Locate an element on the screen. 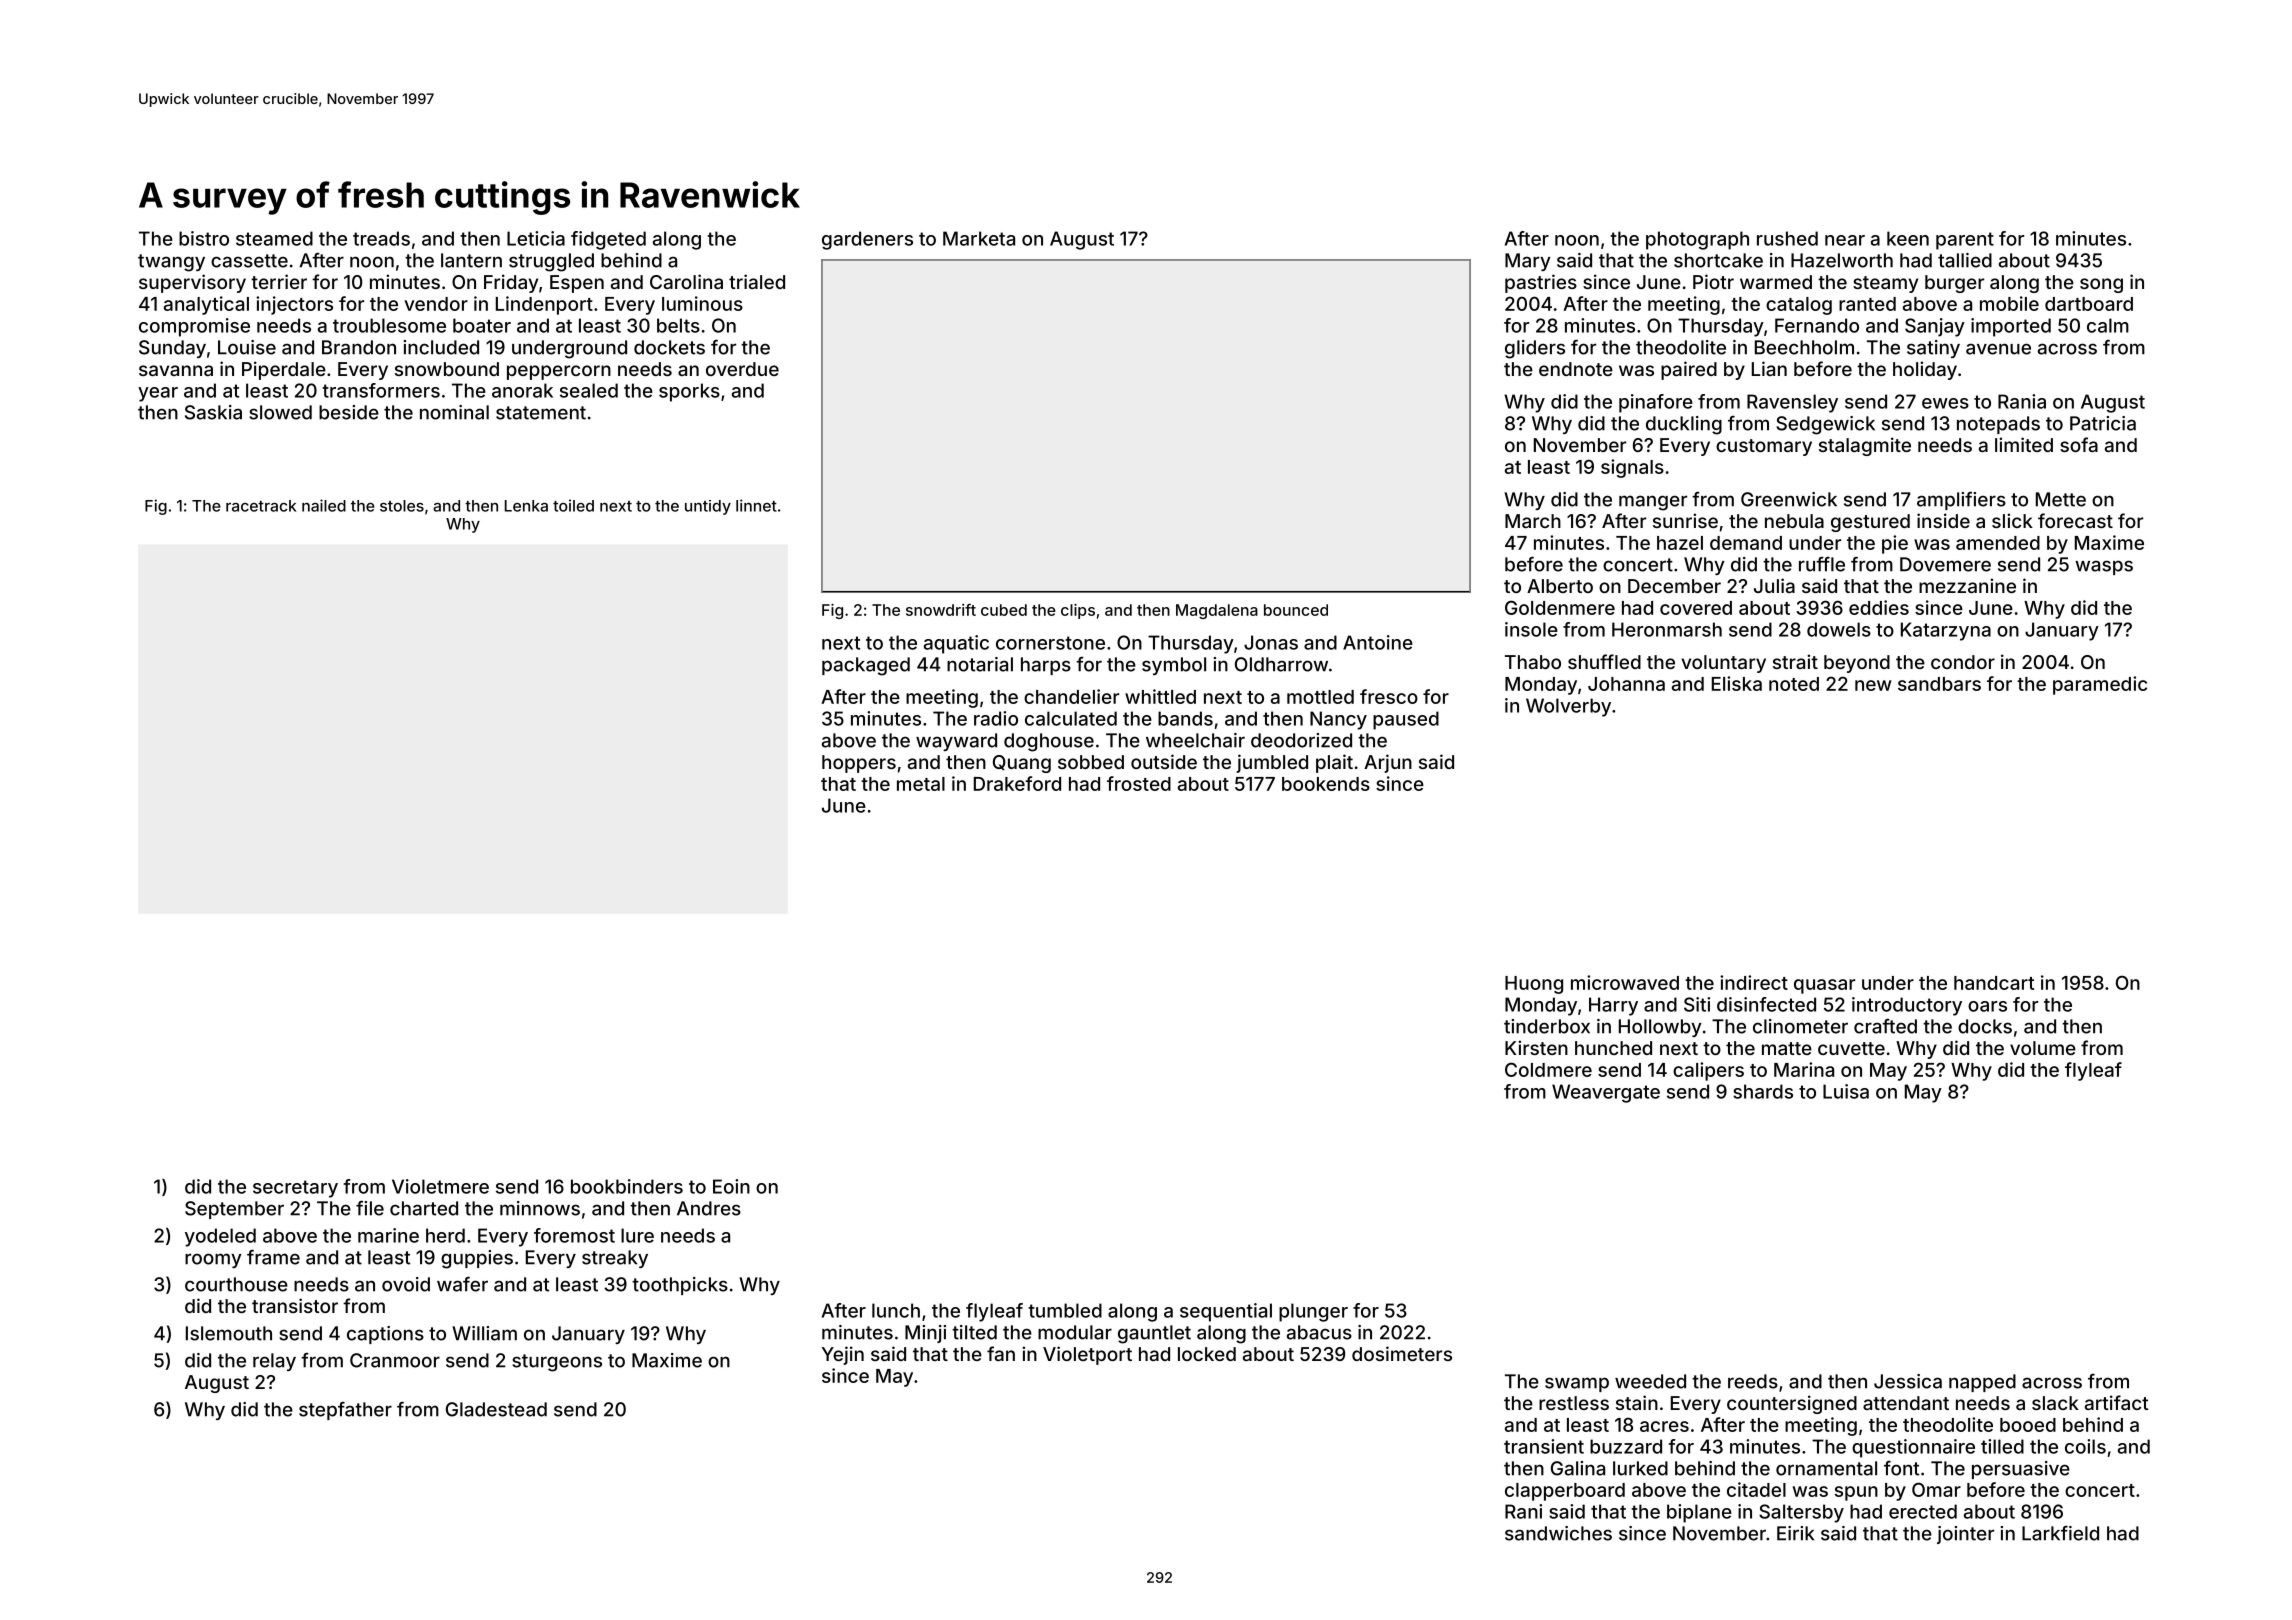 The height and width of the screenshot is (1620, 2292). stepfather is located at coordinates (345, 1411).
